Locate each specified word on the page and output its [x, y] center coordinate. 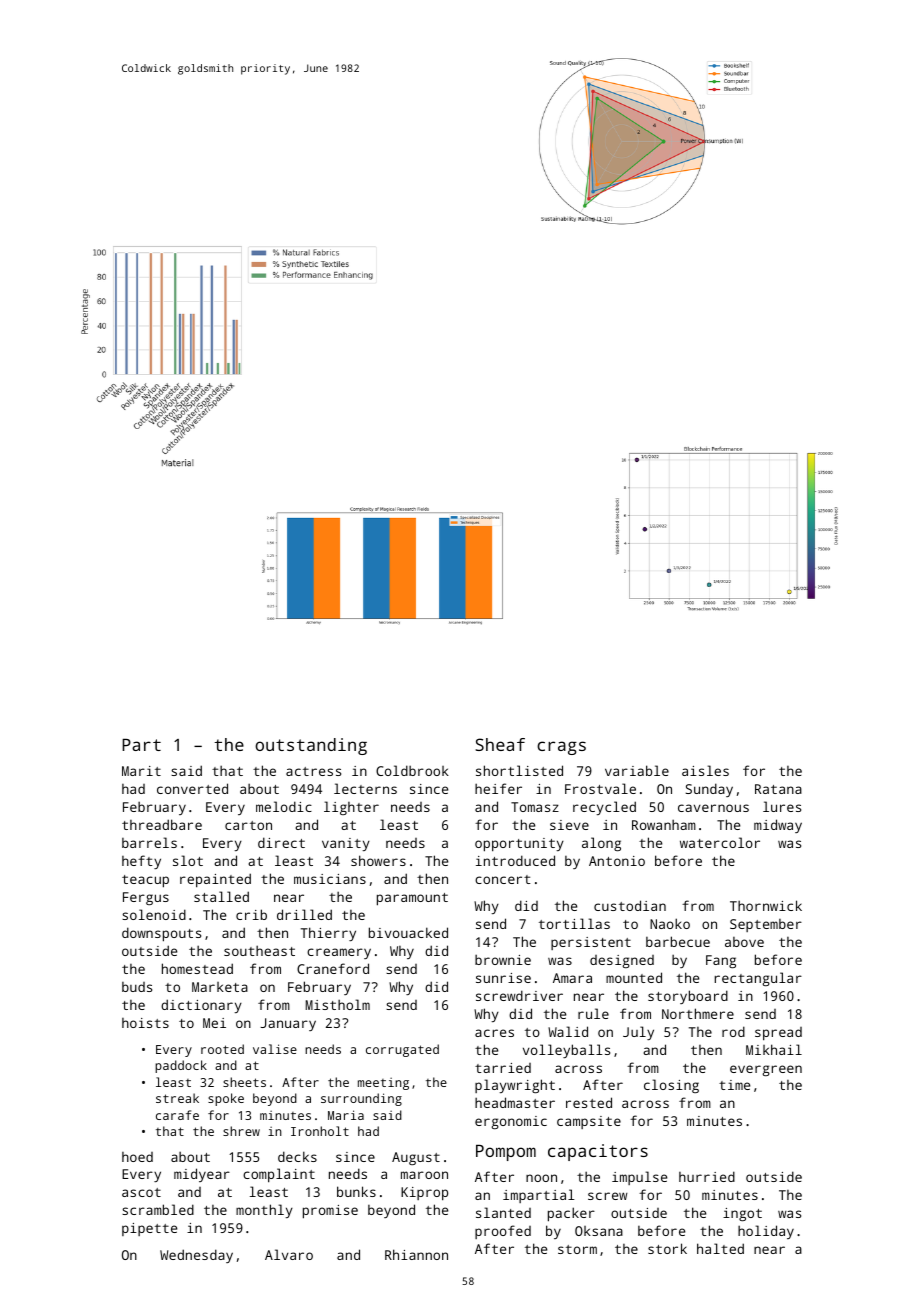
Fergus [146, 898]
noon [541, 1178]
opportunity [519, 845]
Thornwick [766, 905]
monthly [264, 1211]
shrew [241, 1131]
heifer [498, 788]
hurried [707, 1176]
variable [637, 770]
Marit [141, 771]
